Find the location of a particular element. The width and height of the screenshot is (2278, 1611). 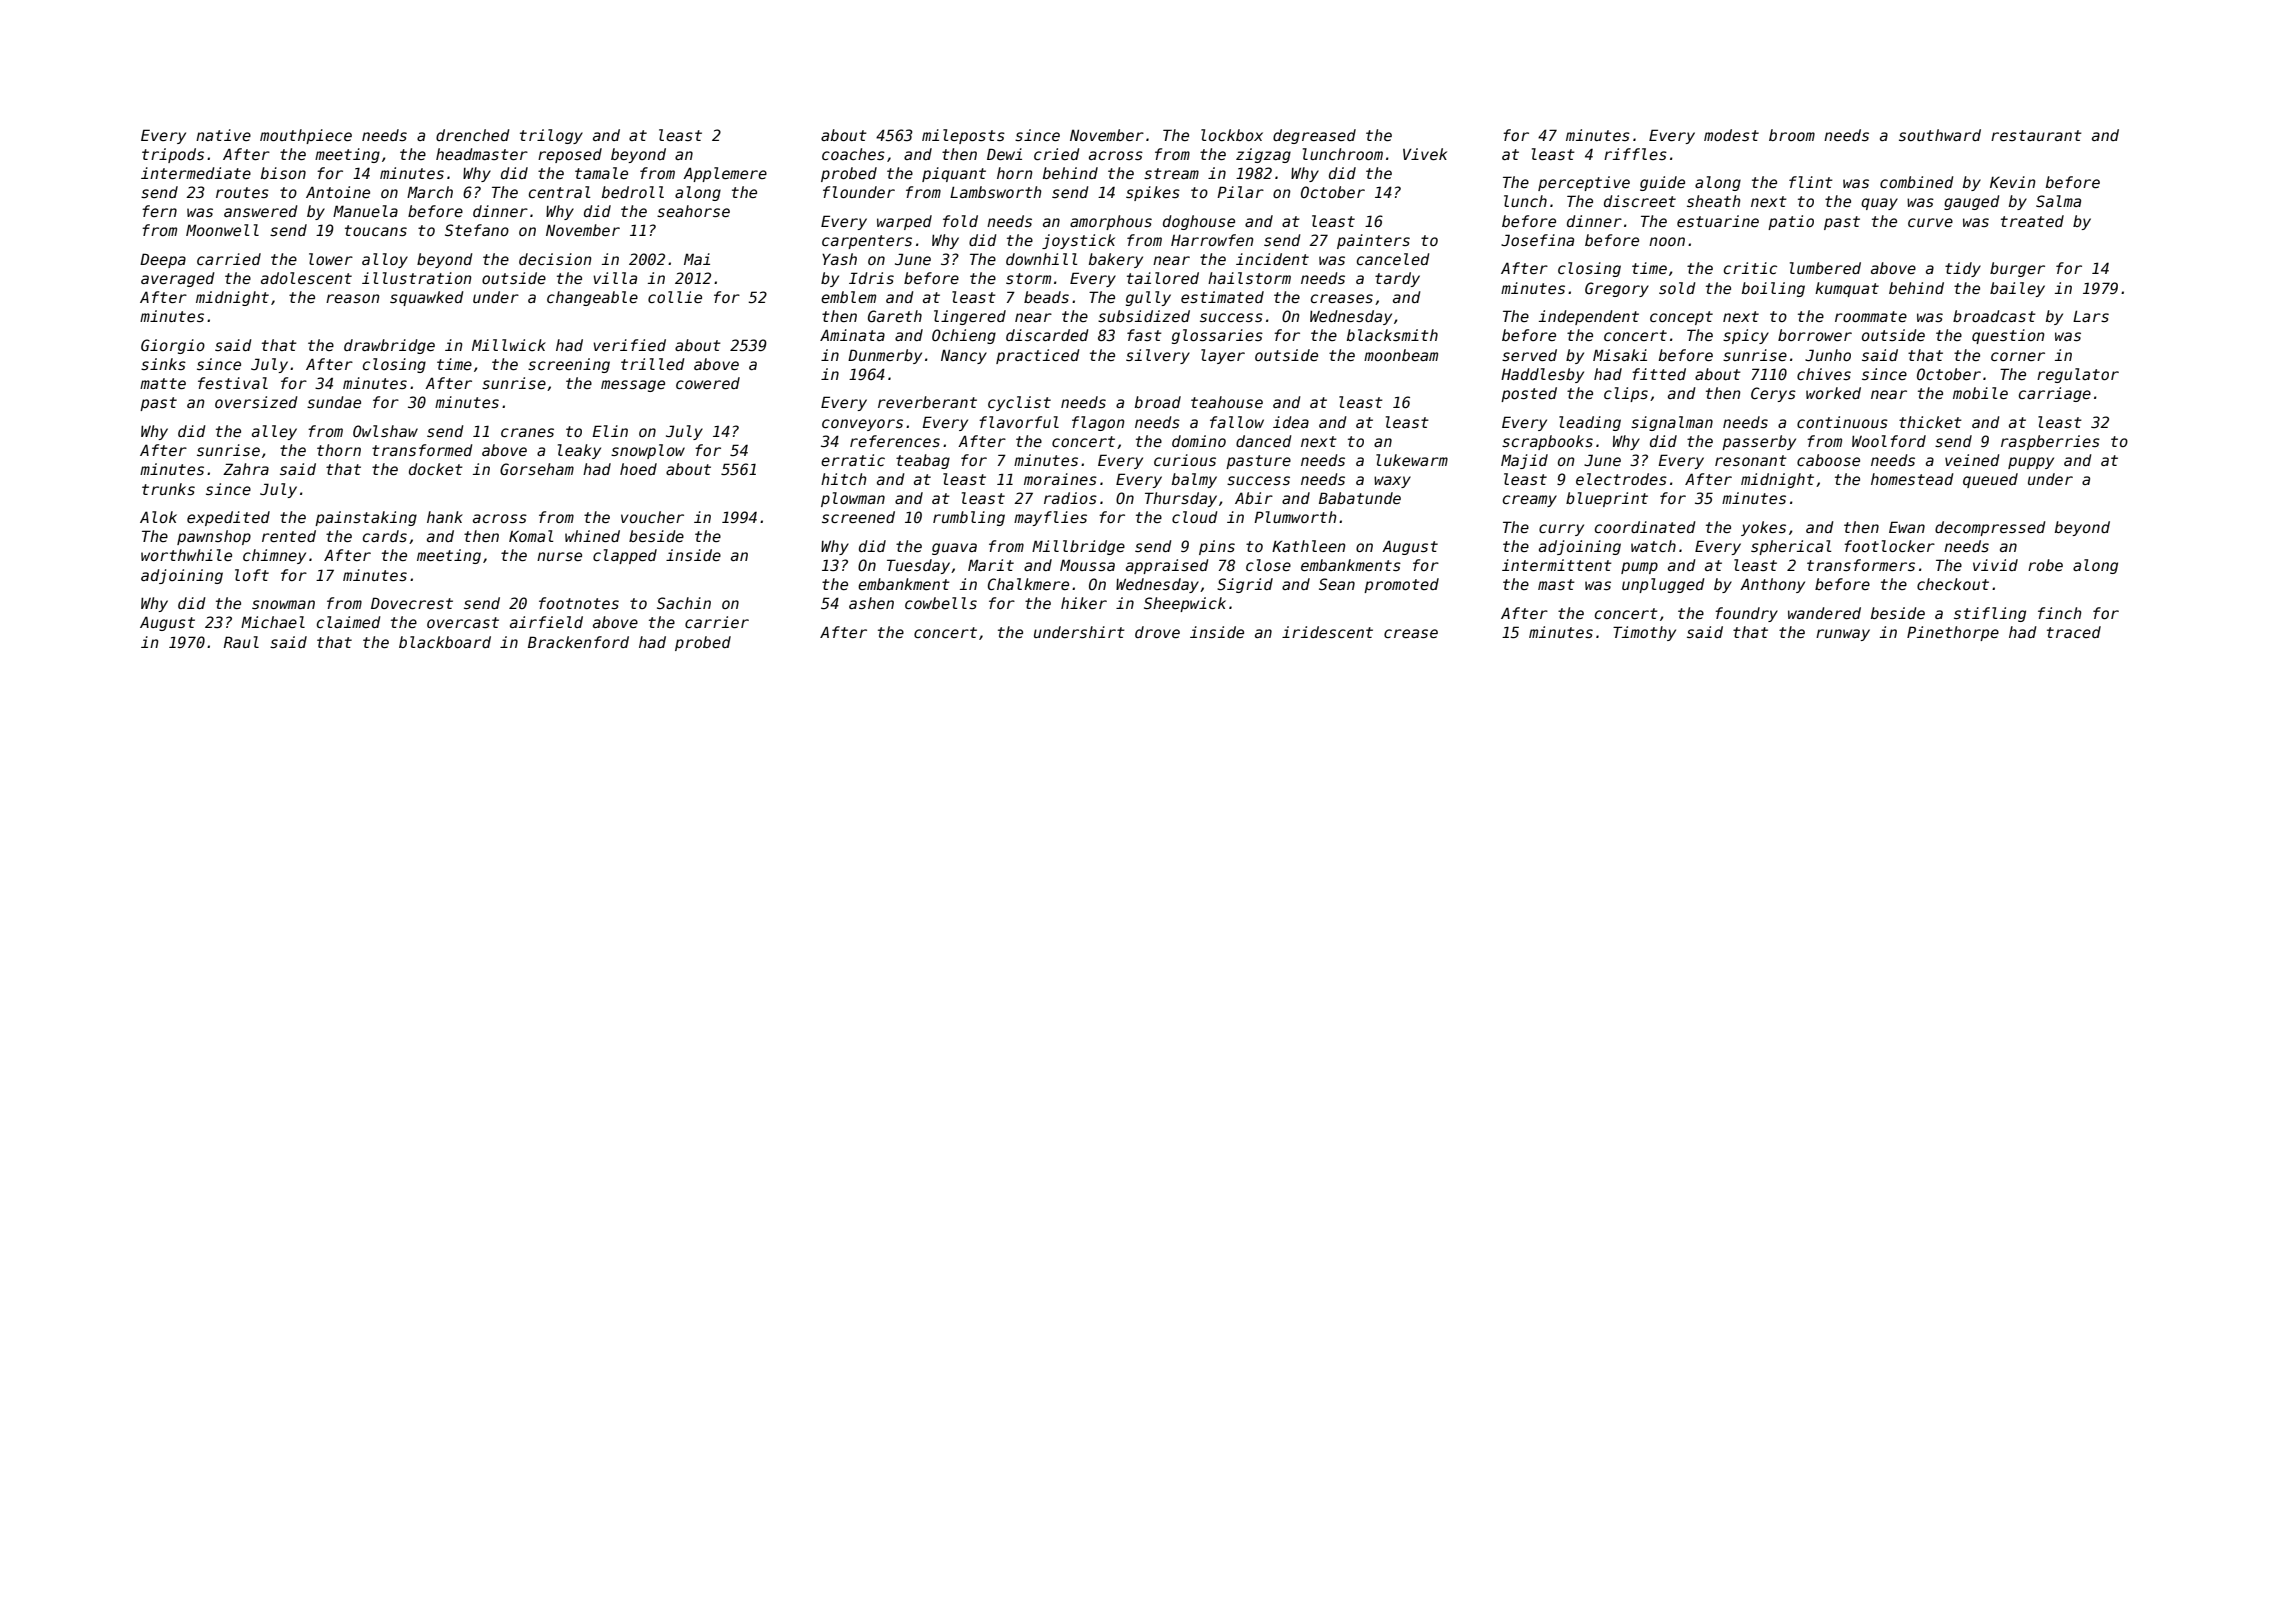

decompressed is located at coordinates (1990, 528).
